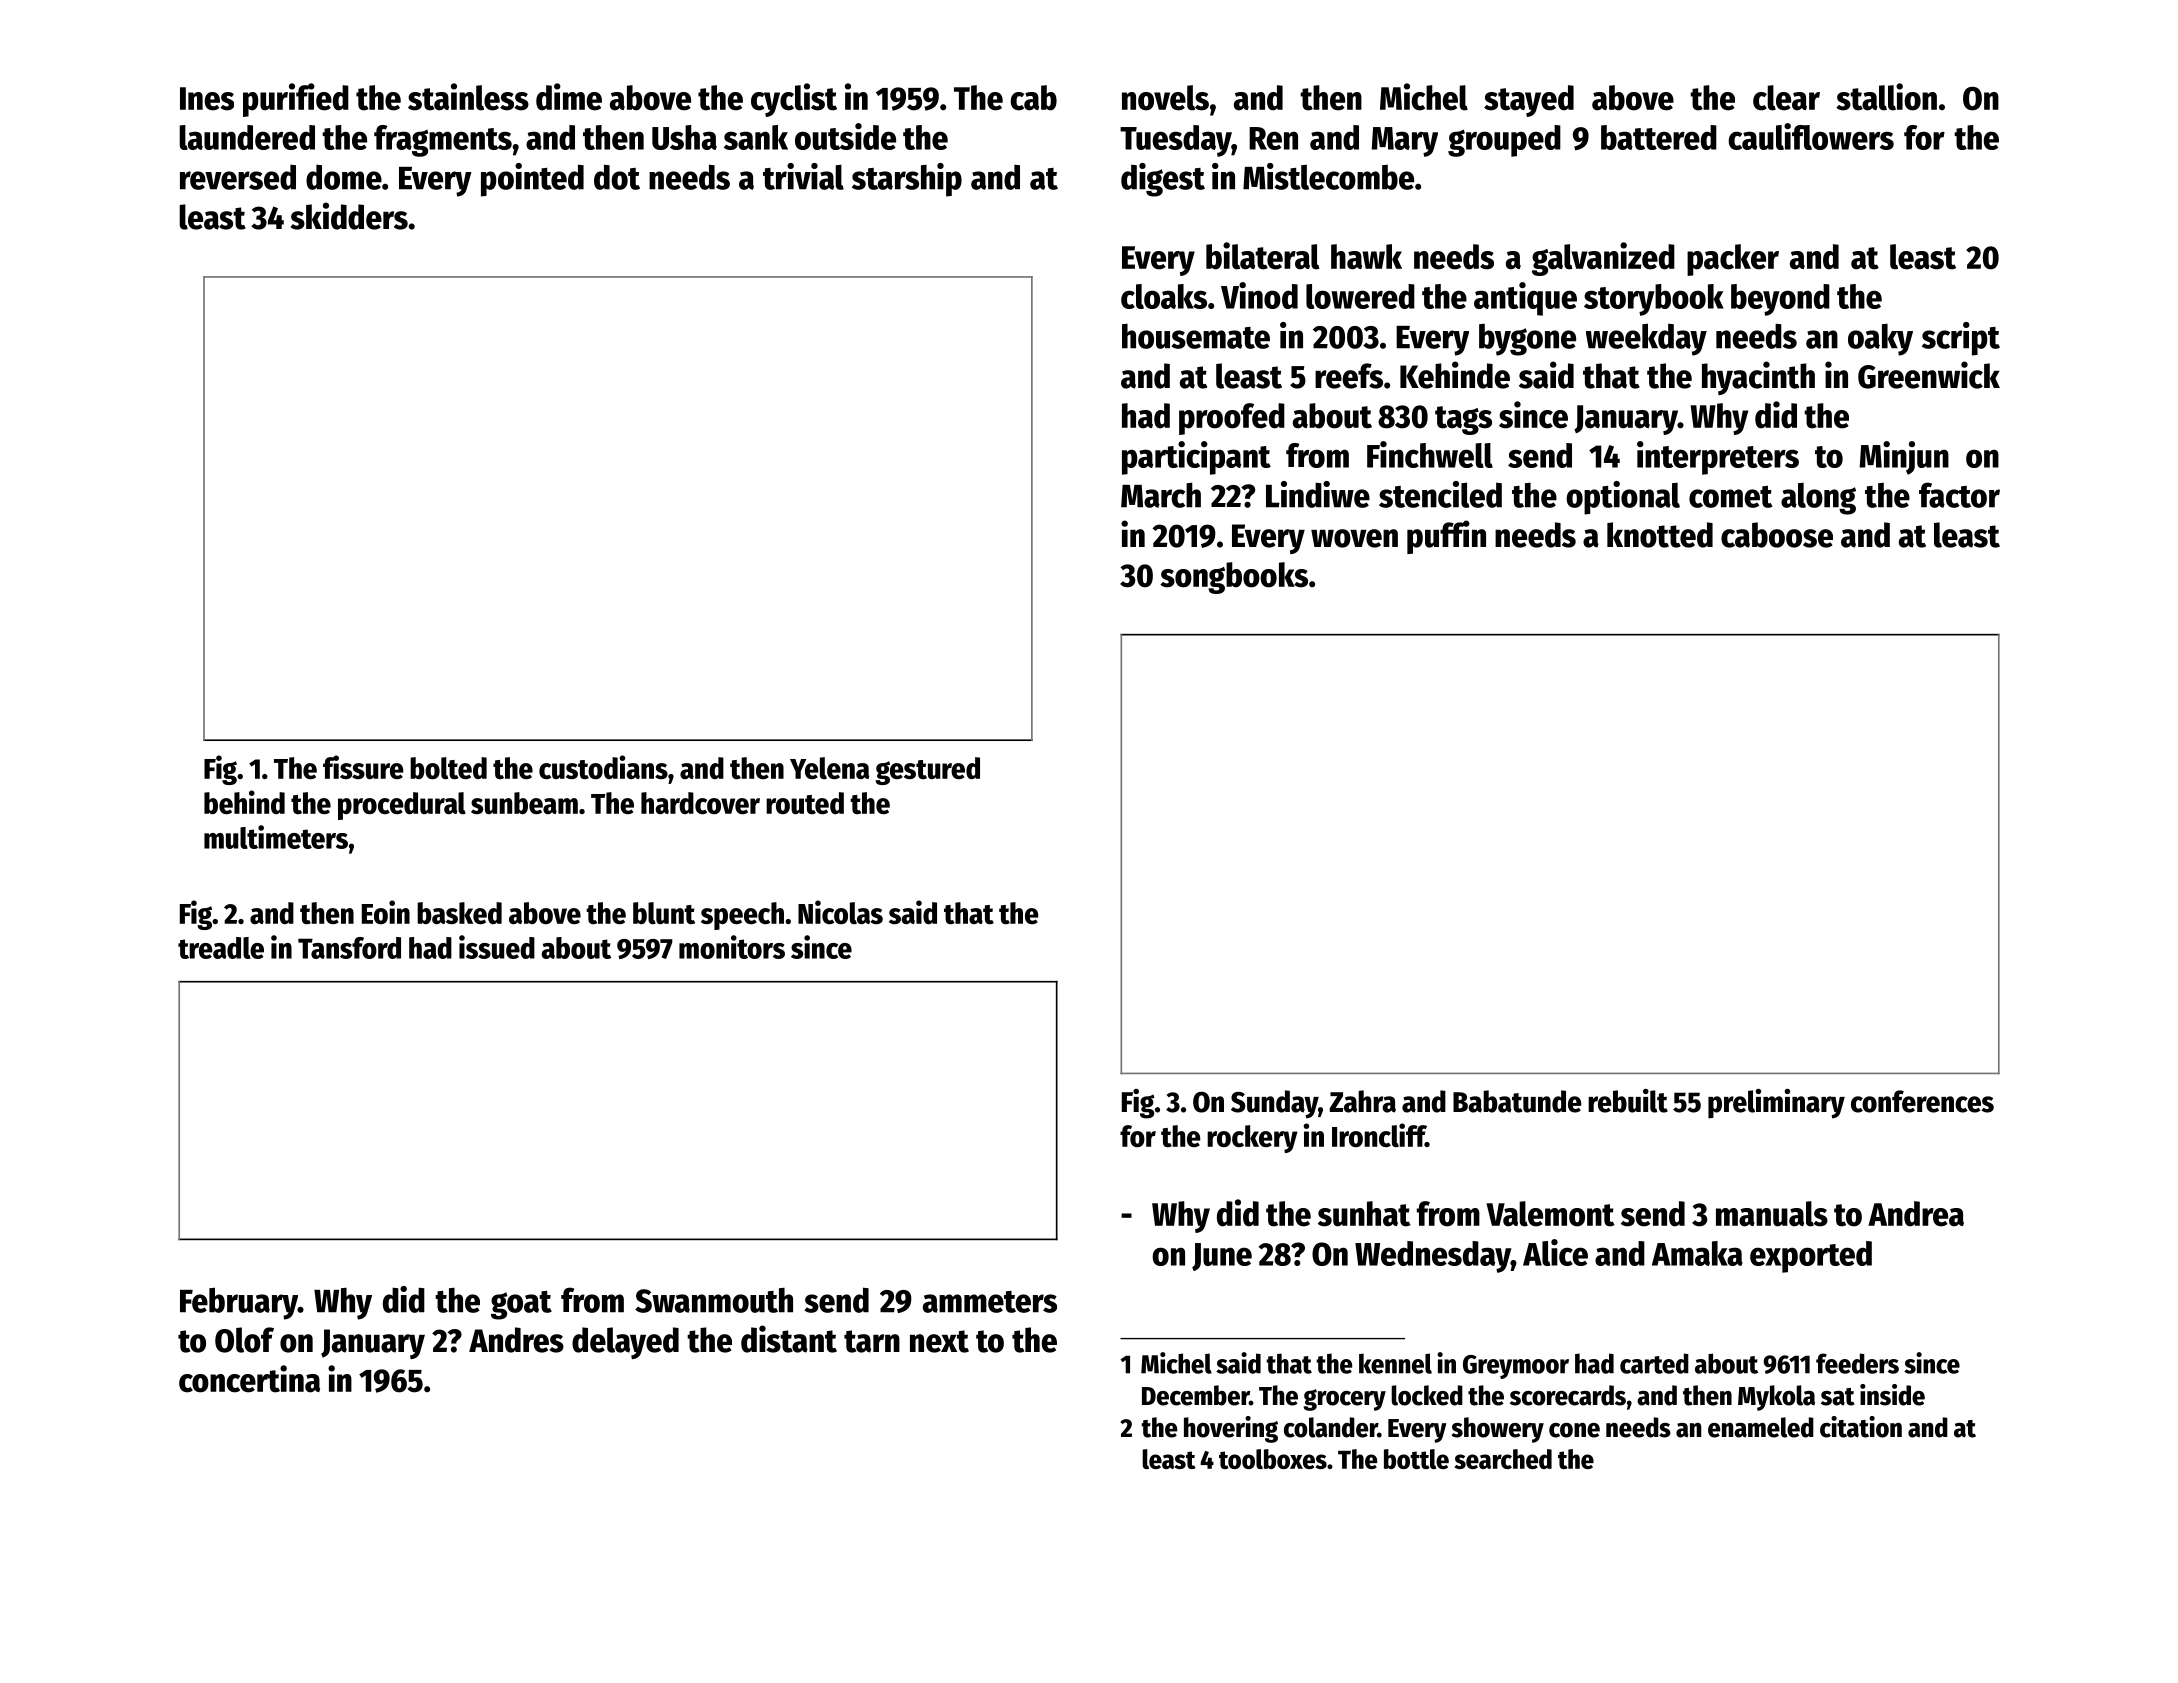  What do you see at coordinates (1529, 101) in the screenshot?
I see `stayed` at bounding box center [1529, 101].
